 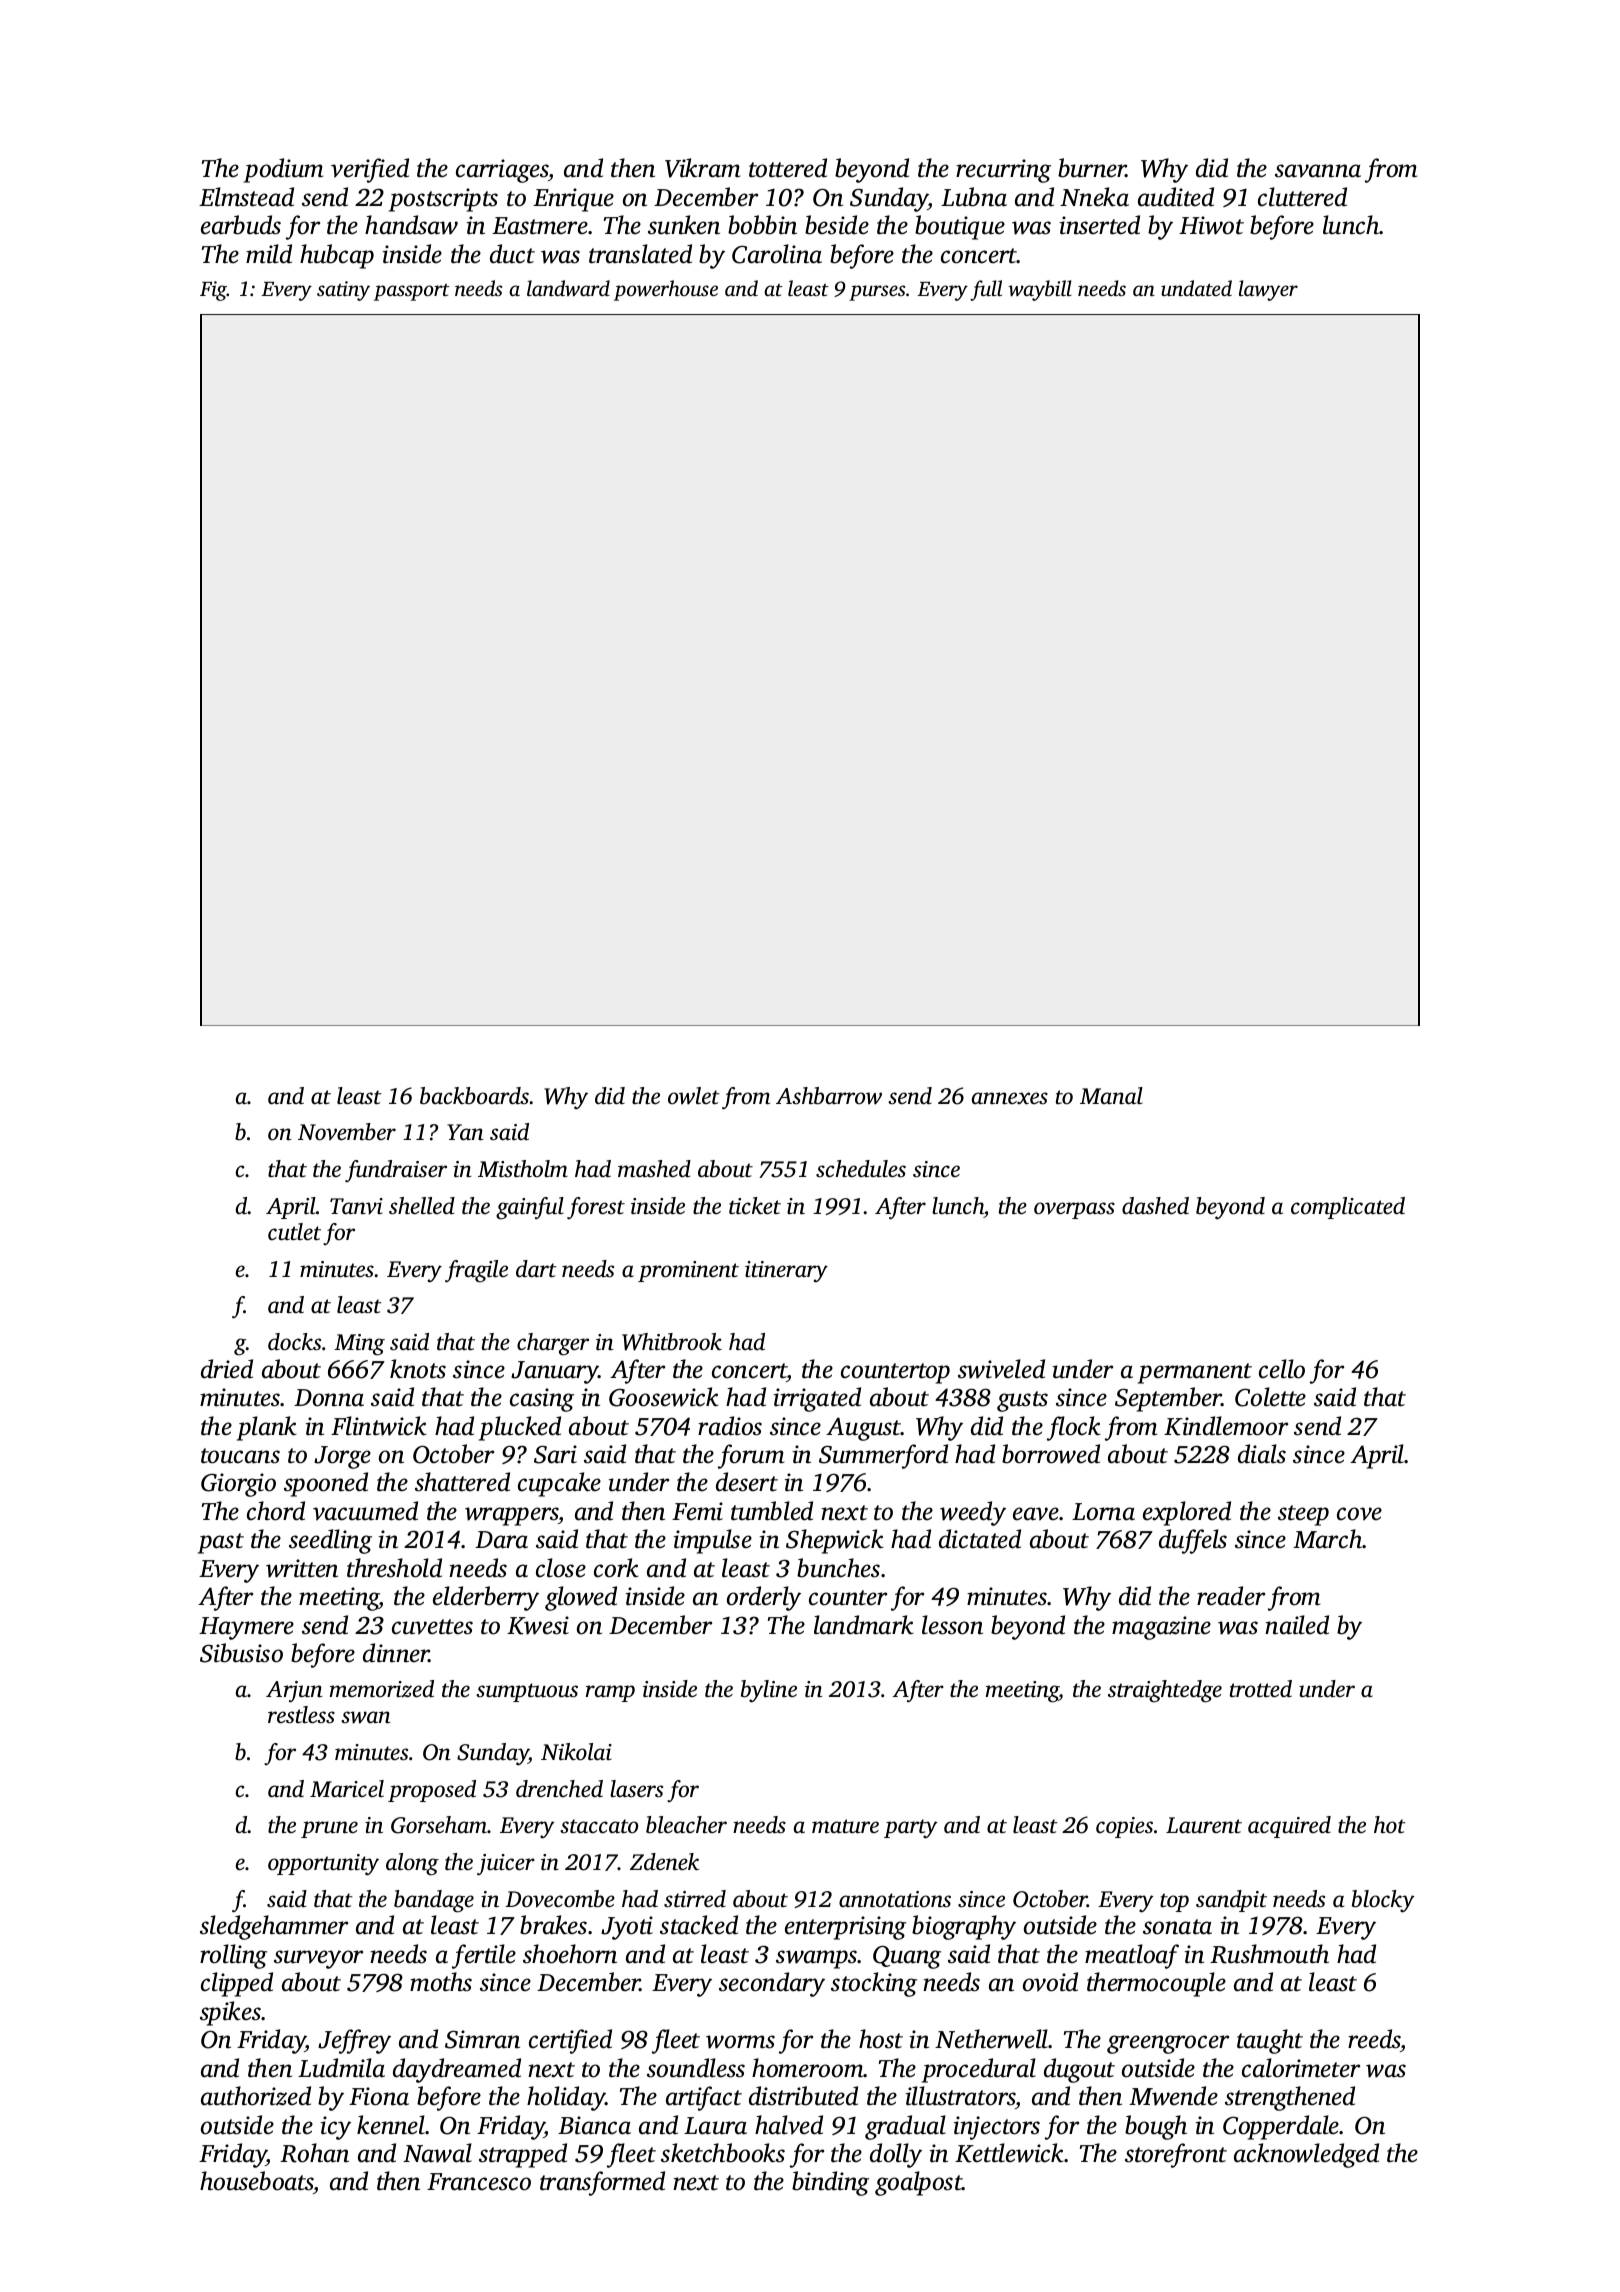 What do you see at coordinates (365, 1511) in the image?
I see `vacuumed` at bounding box center [365, 1511].
